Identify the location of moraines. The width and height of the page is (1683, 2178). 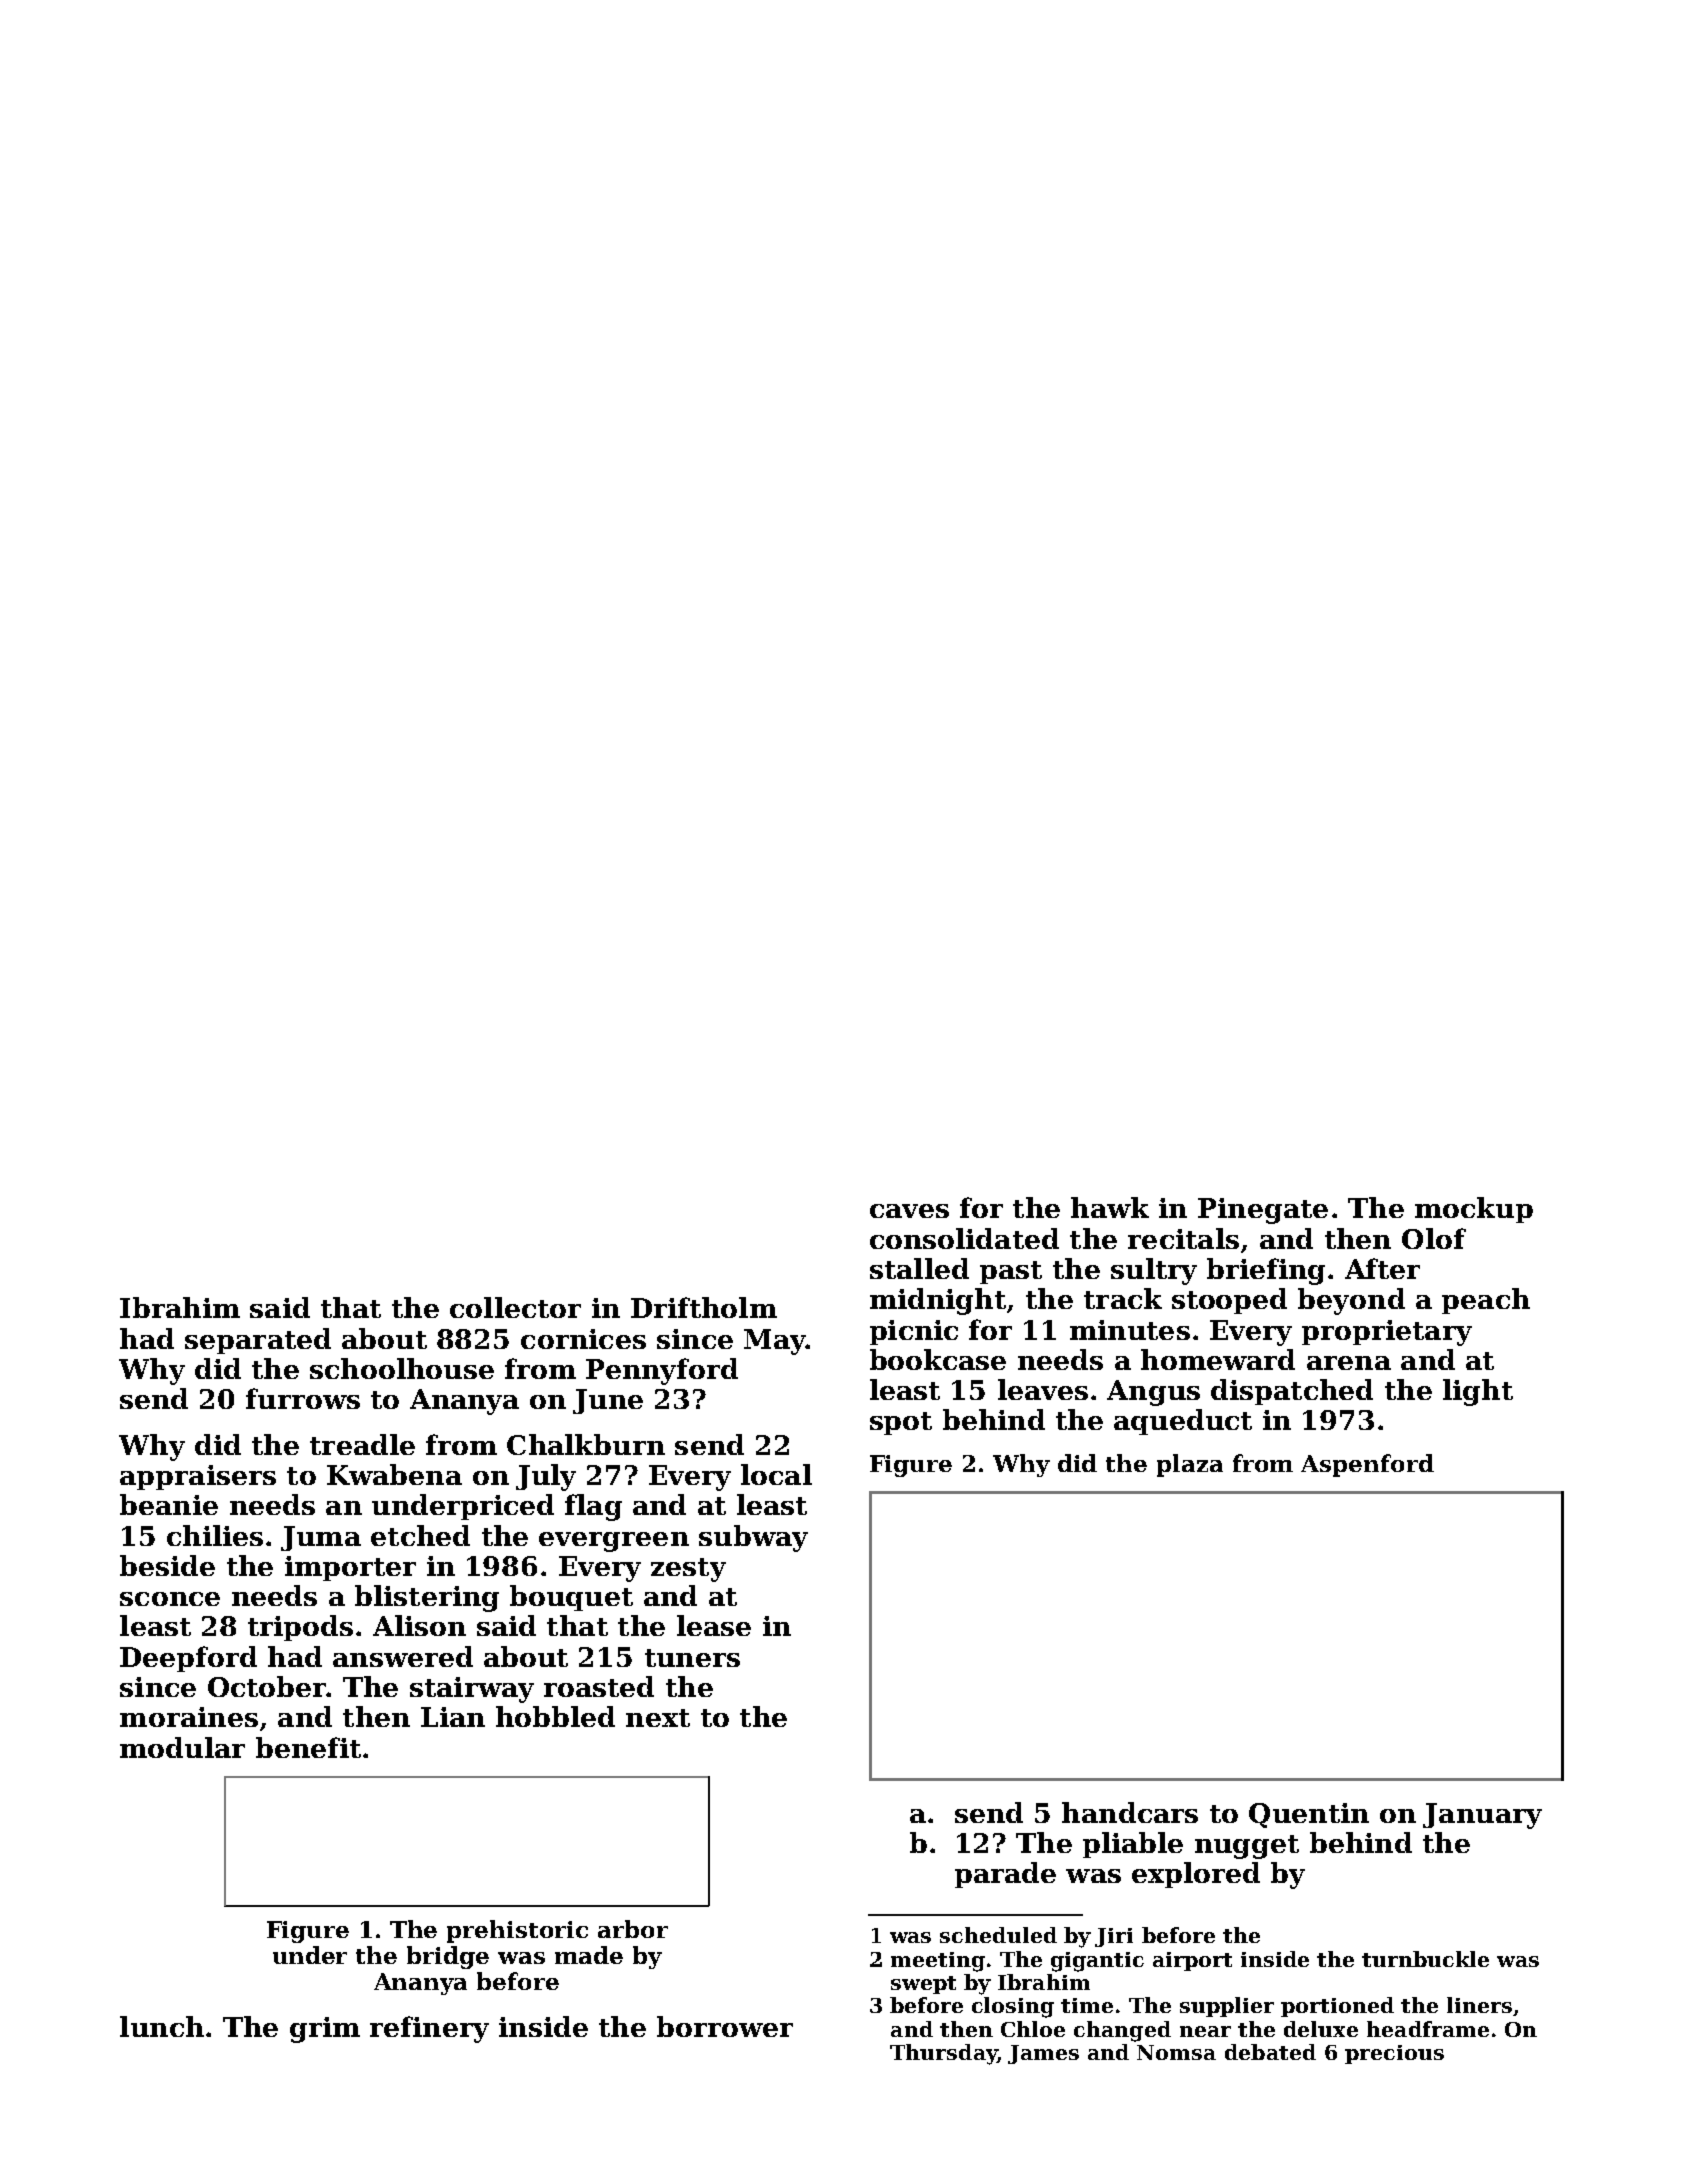
(189, 1717).
